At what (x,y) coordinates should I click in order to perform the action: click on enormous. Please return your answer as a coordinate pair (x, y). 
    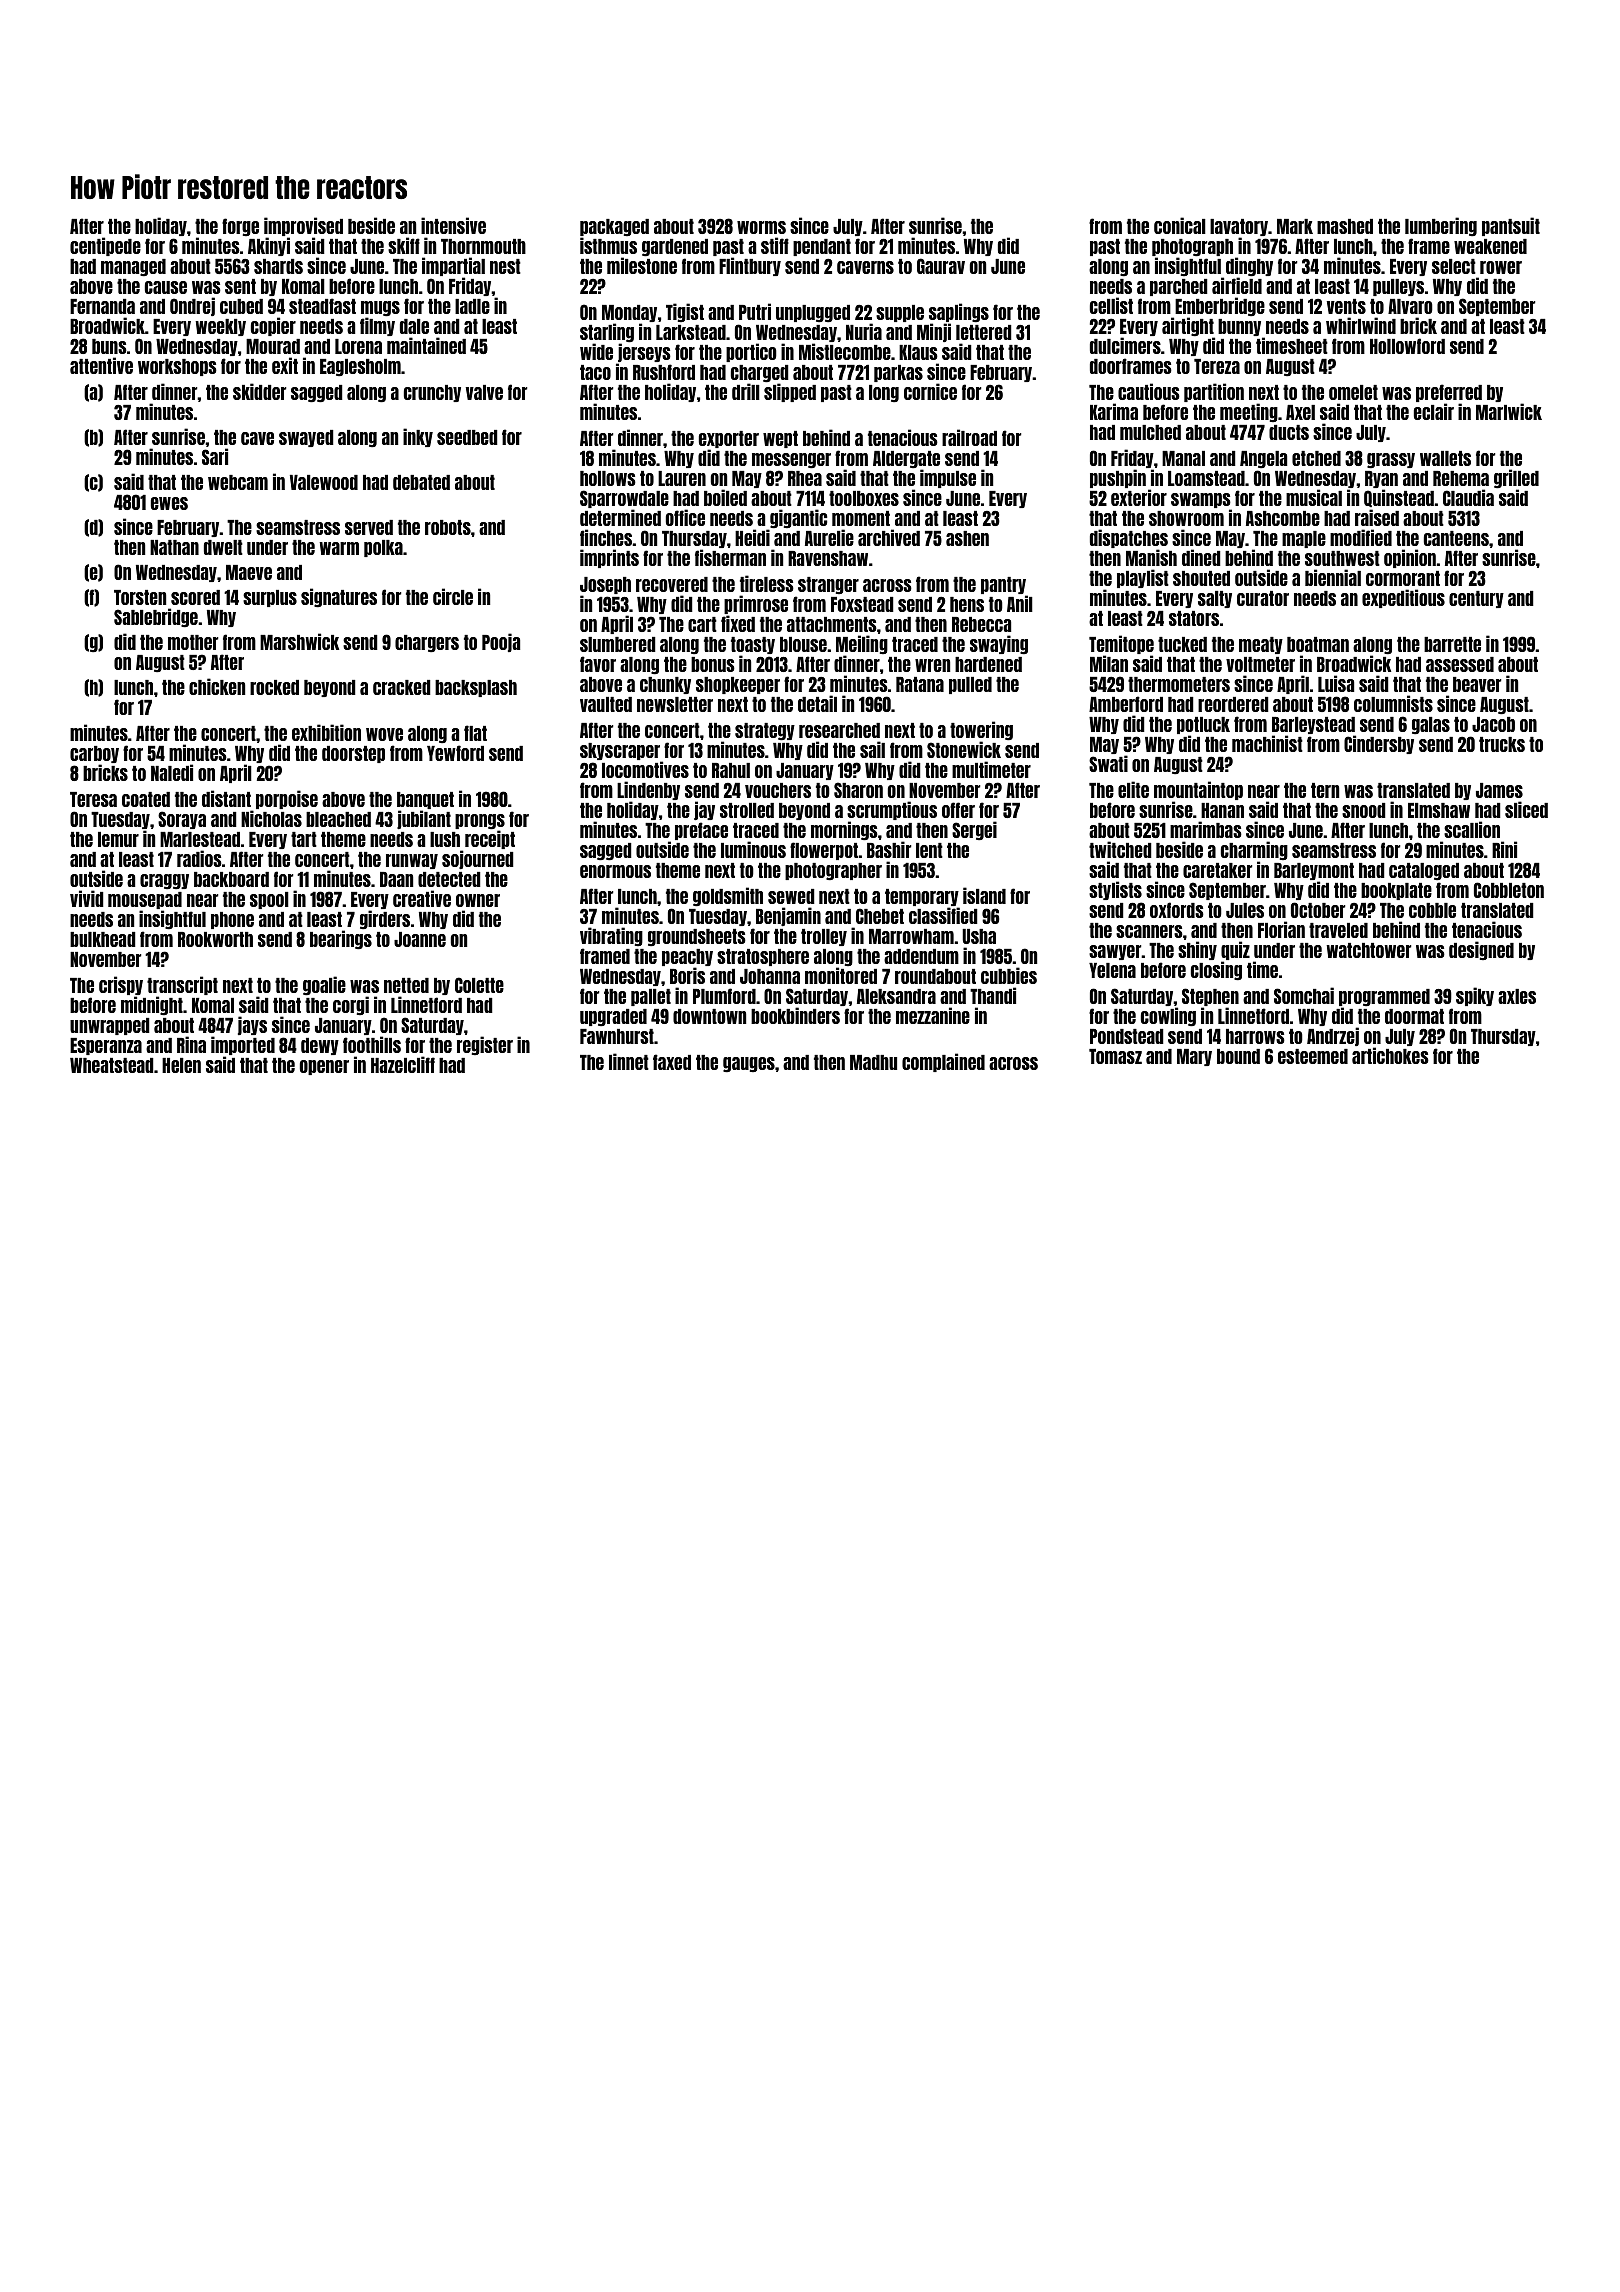
    Looking at the image, I should click on (615, 871).
